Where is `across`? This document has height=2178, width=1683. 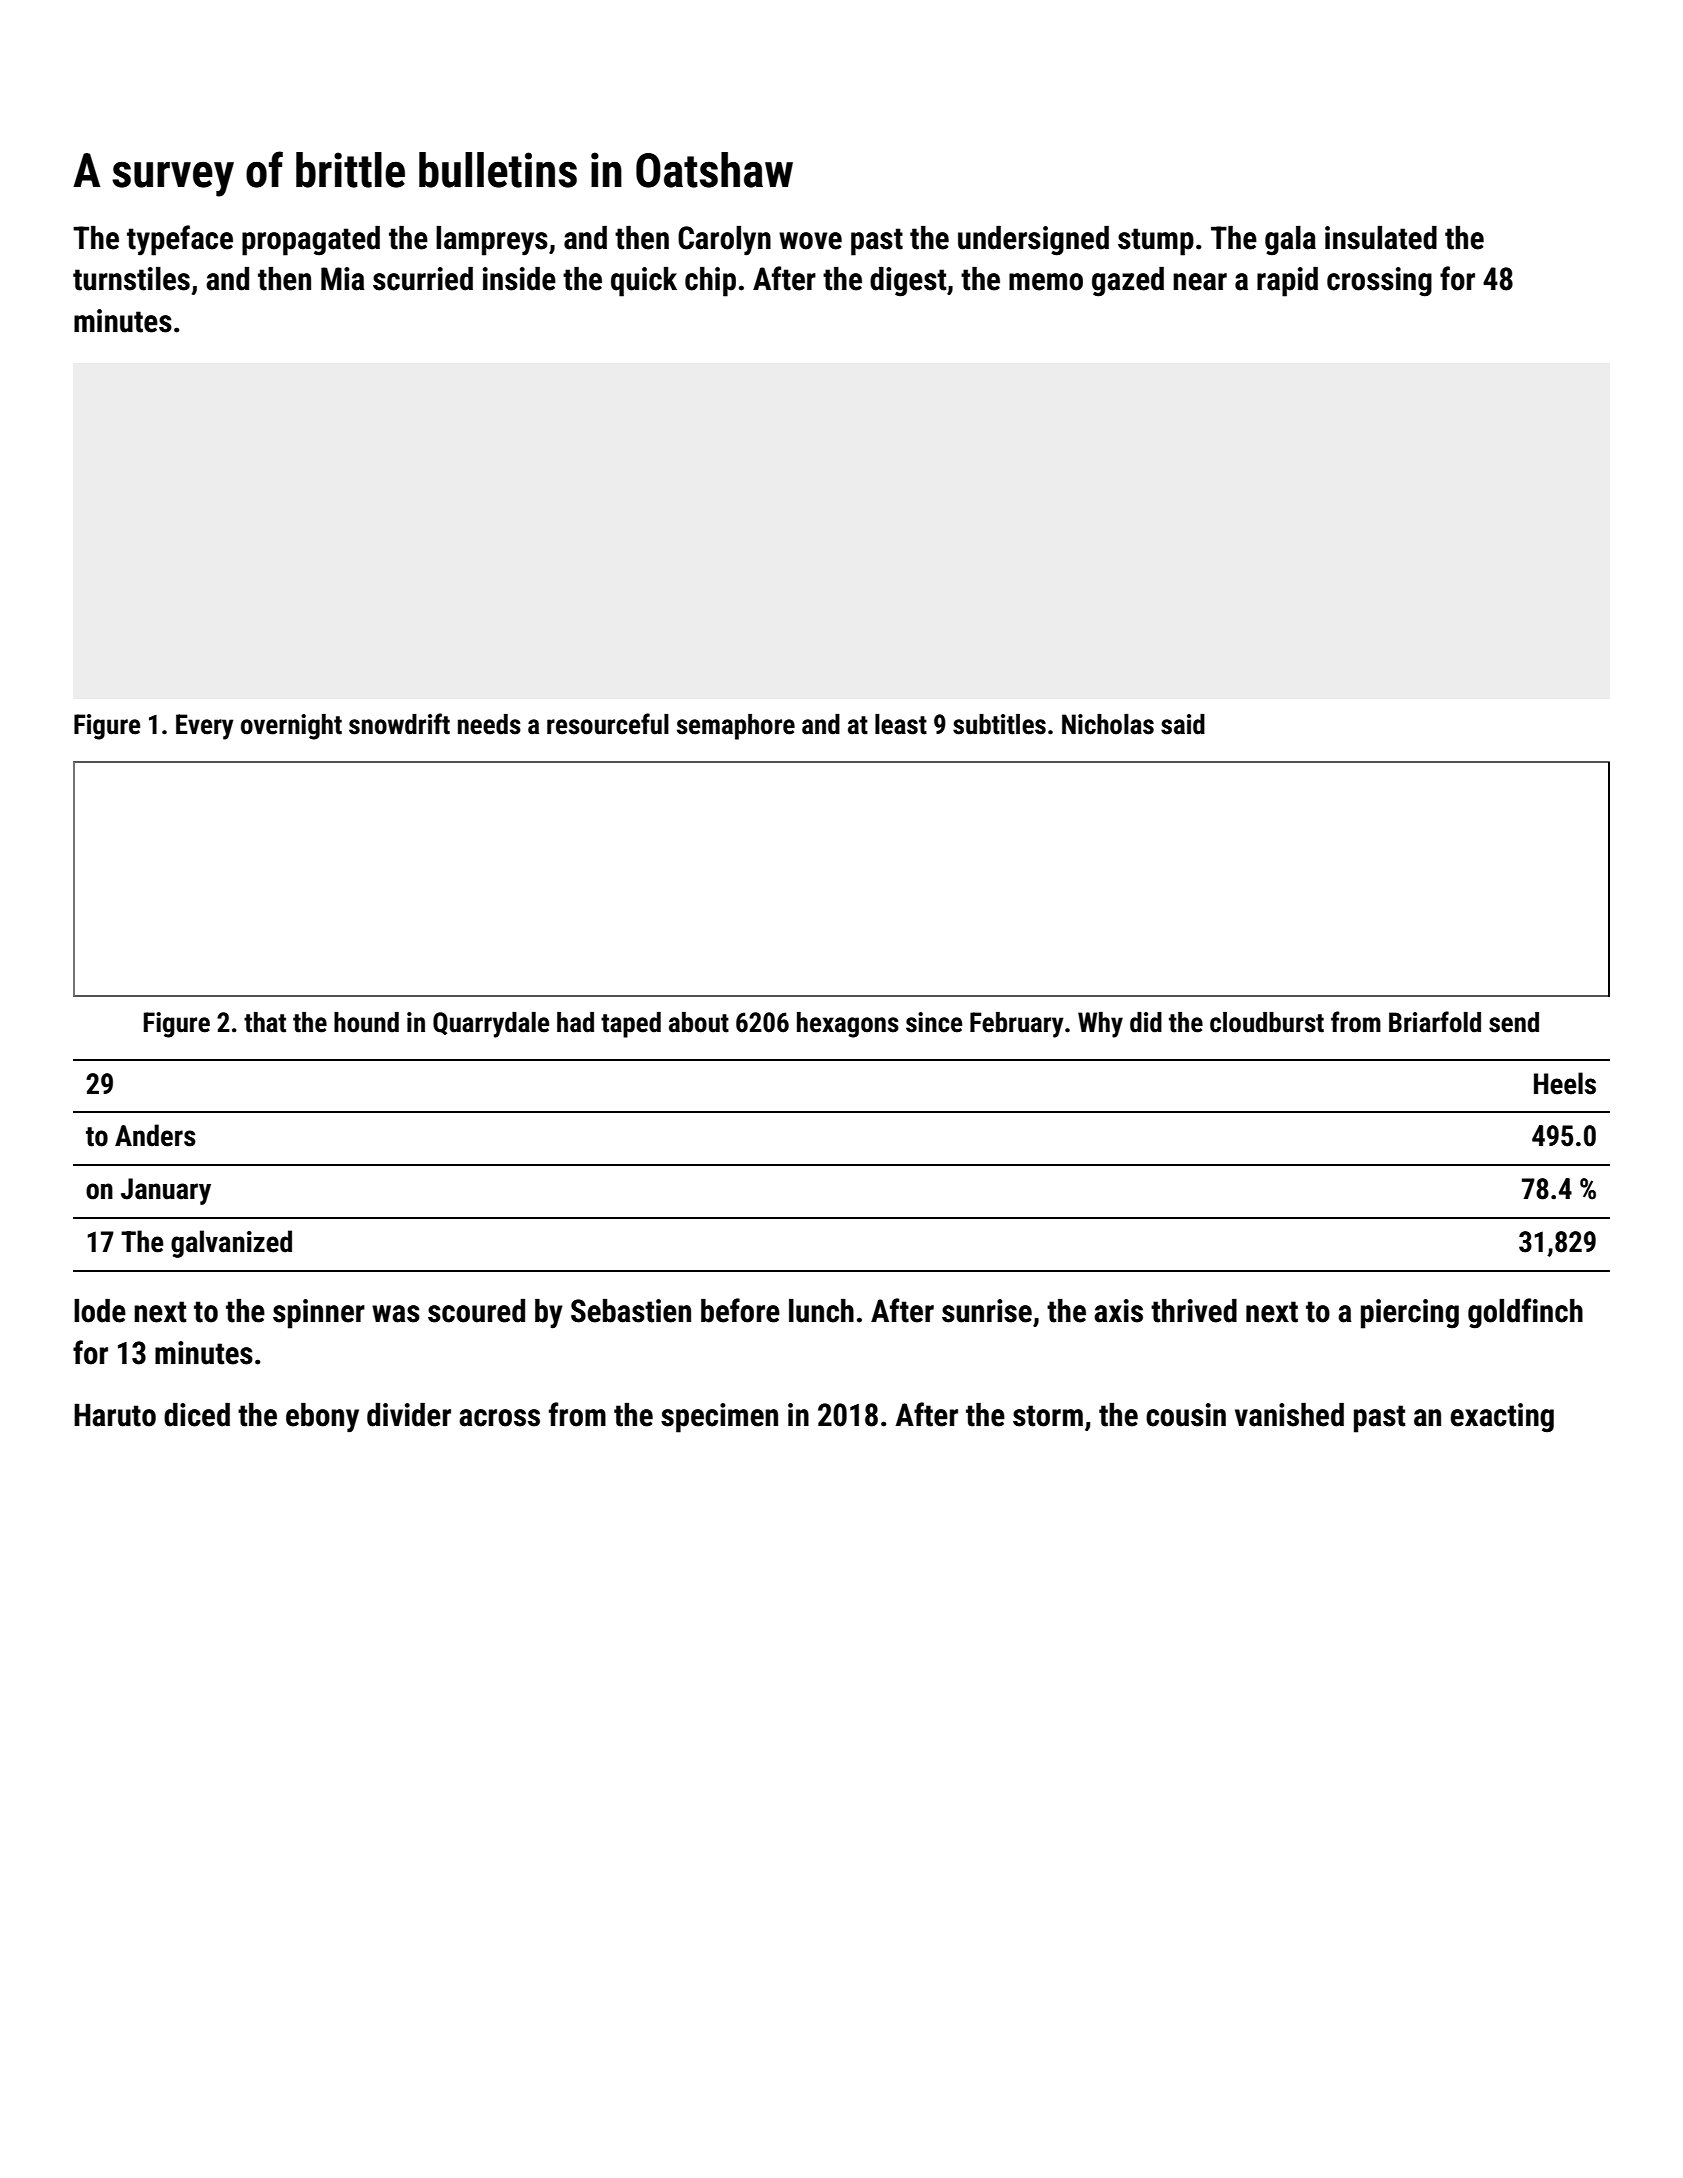 across is located at coordinates (499, 1418).
